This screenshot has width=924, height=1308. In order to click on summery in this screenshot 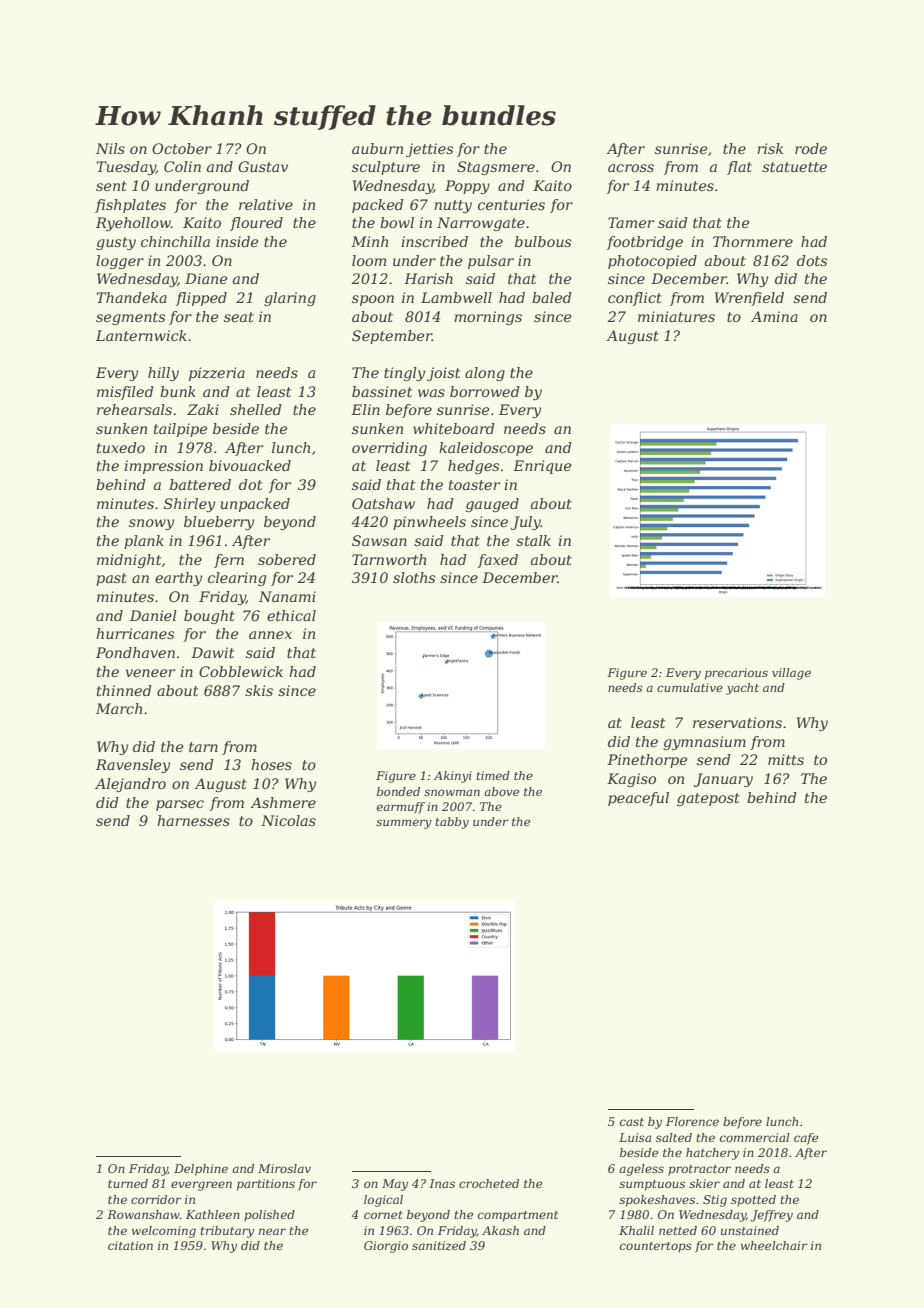, I will do `click(404, 824)`.
